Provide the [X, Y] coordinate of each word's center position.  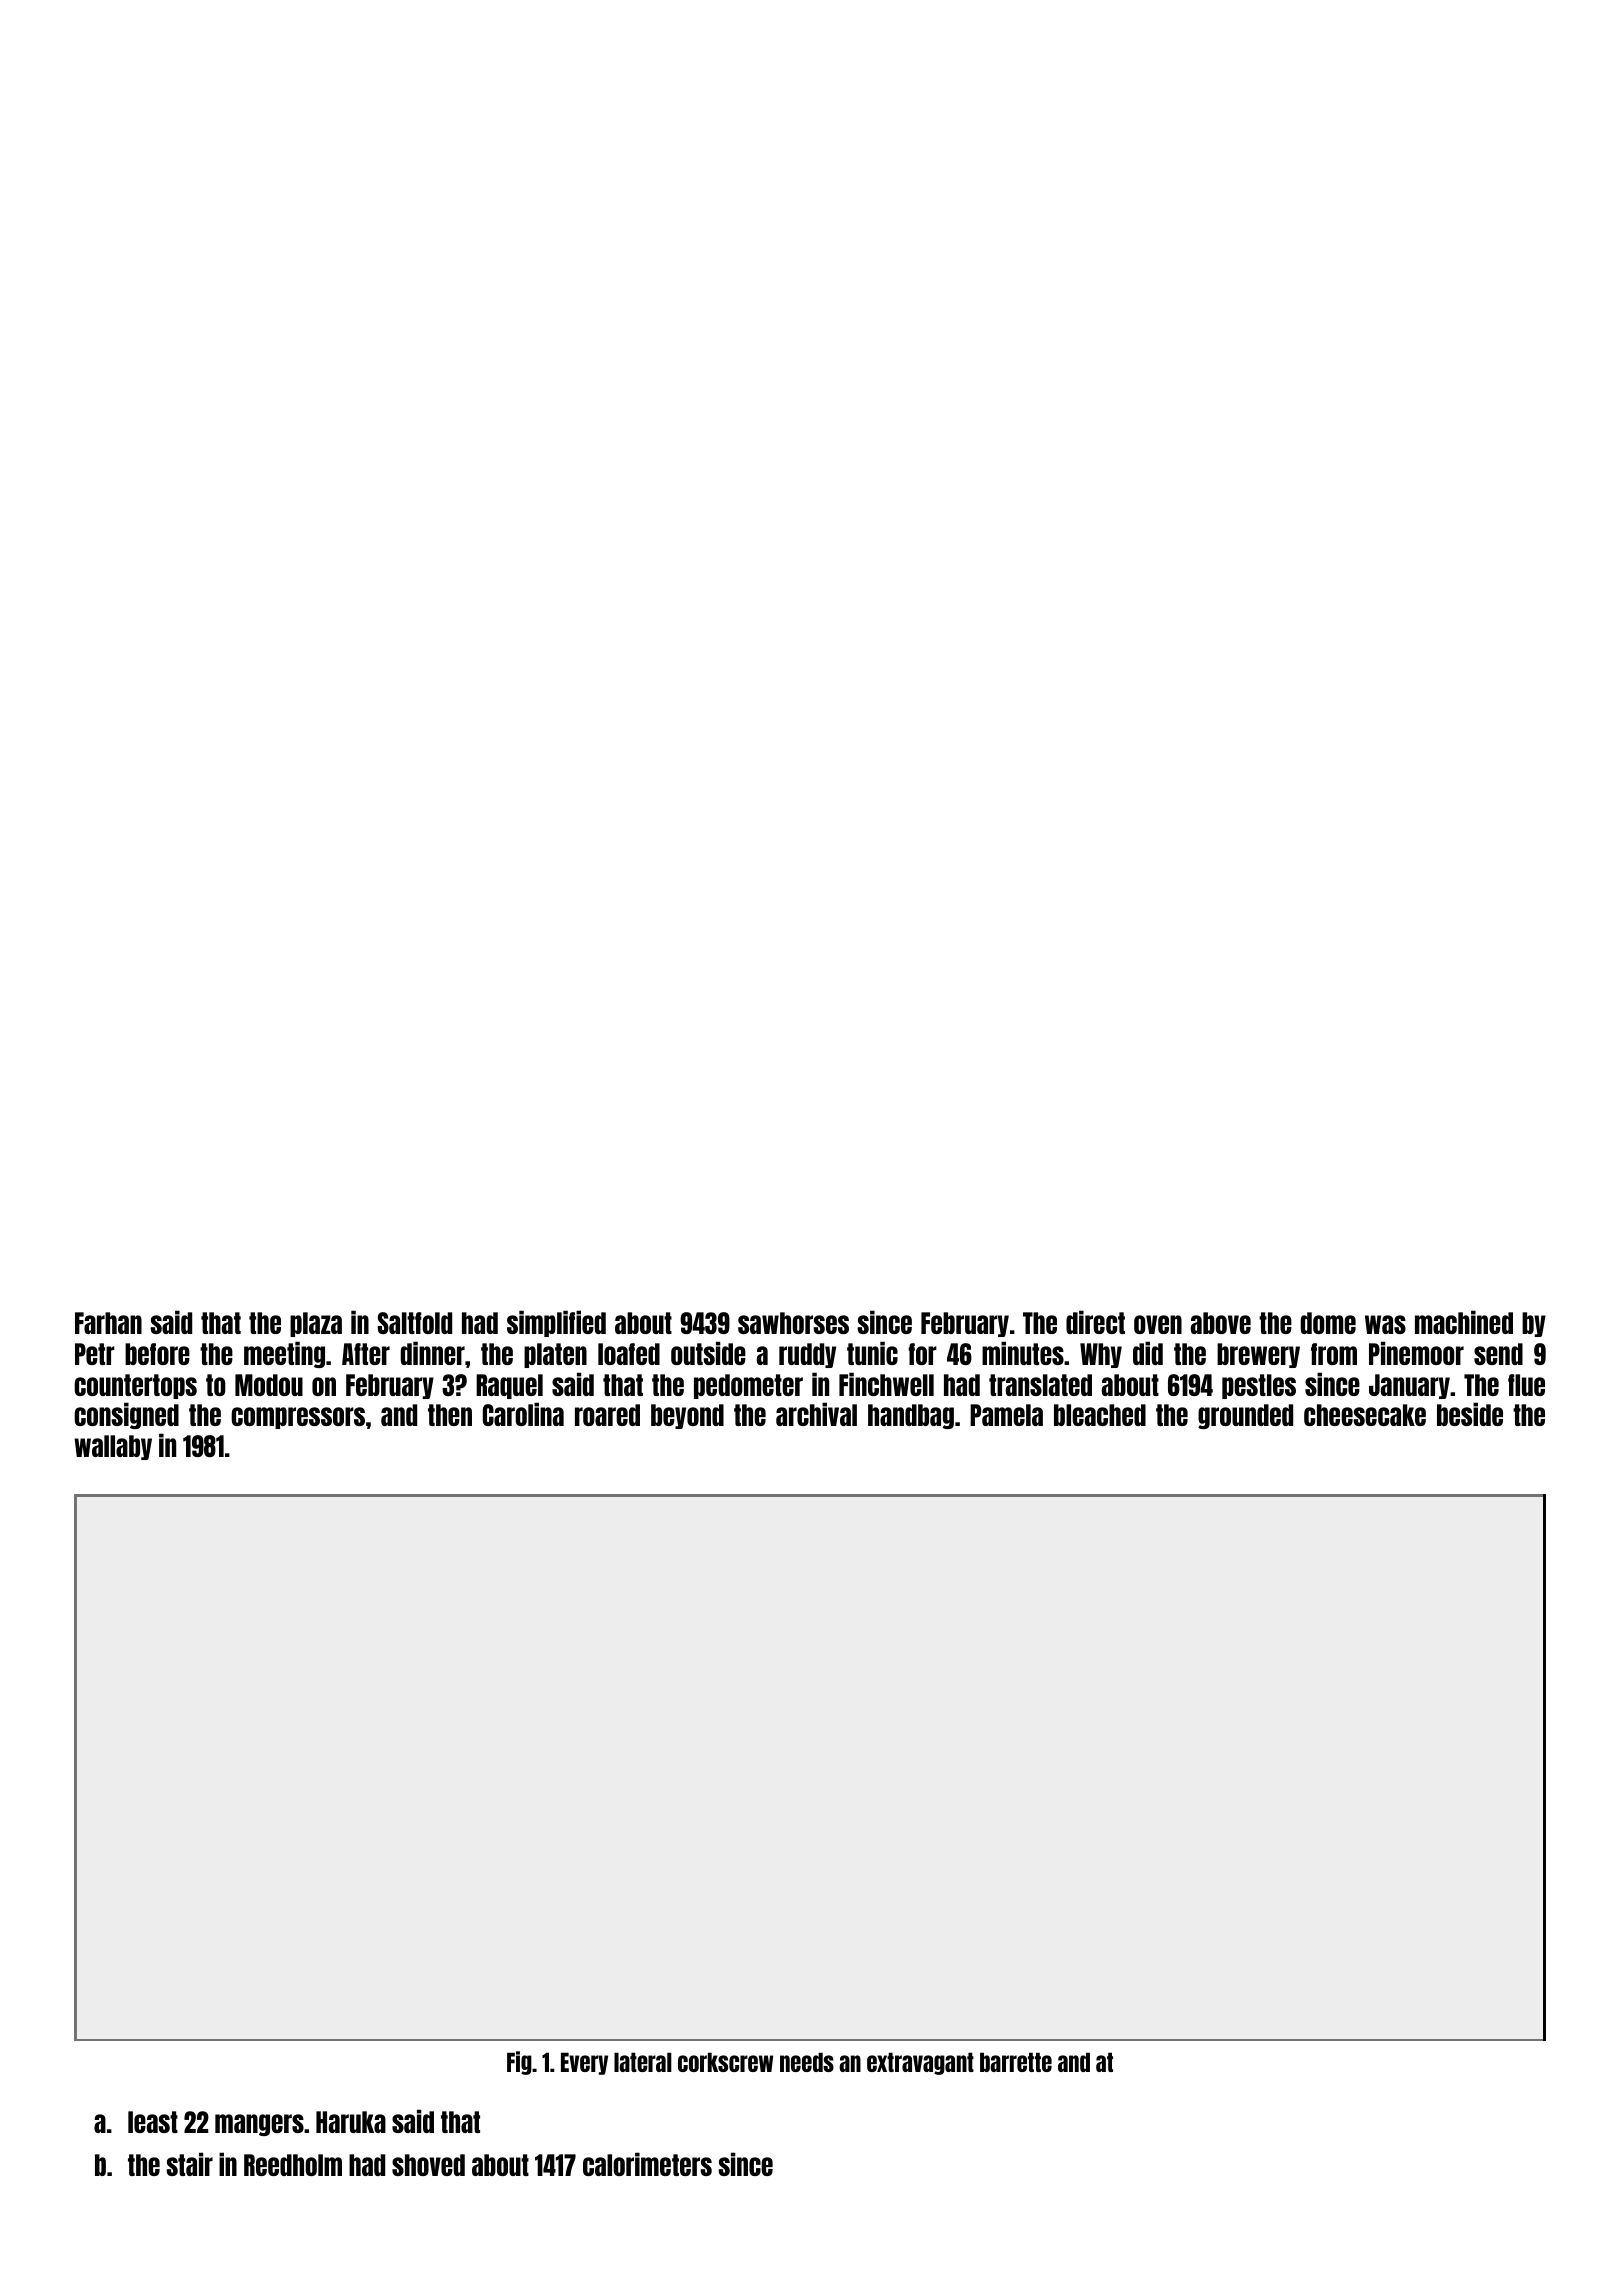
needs [807, 2062]
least [153, 2122]
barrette [1016, 2062]
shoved [428, 2165]
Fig [519, 2063]
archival [816, 1414]
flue [1526, 1385]
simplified [556, 1323]
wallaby [113, 1447]
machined [1464, 1322]
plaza [316, 1324]
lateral [643, 2062]
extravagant [920, 2063]
